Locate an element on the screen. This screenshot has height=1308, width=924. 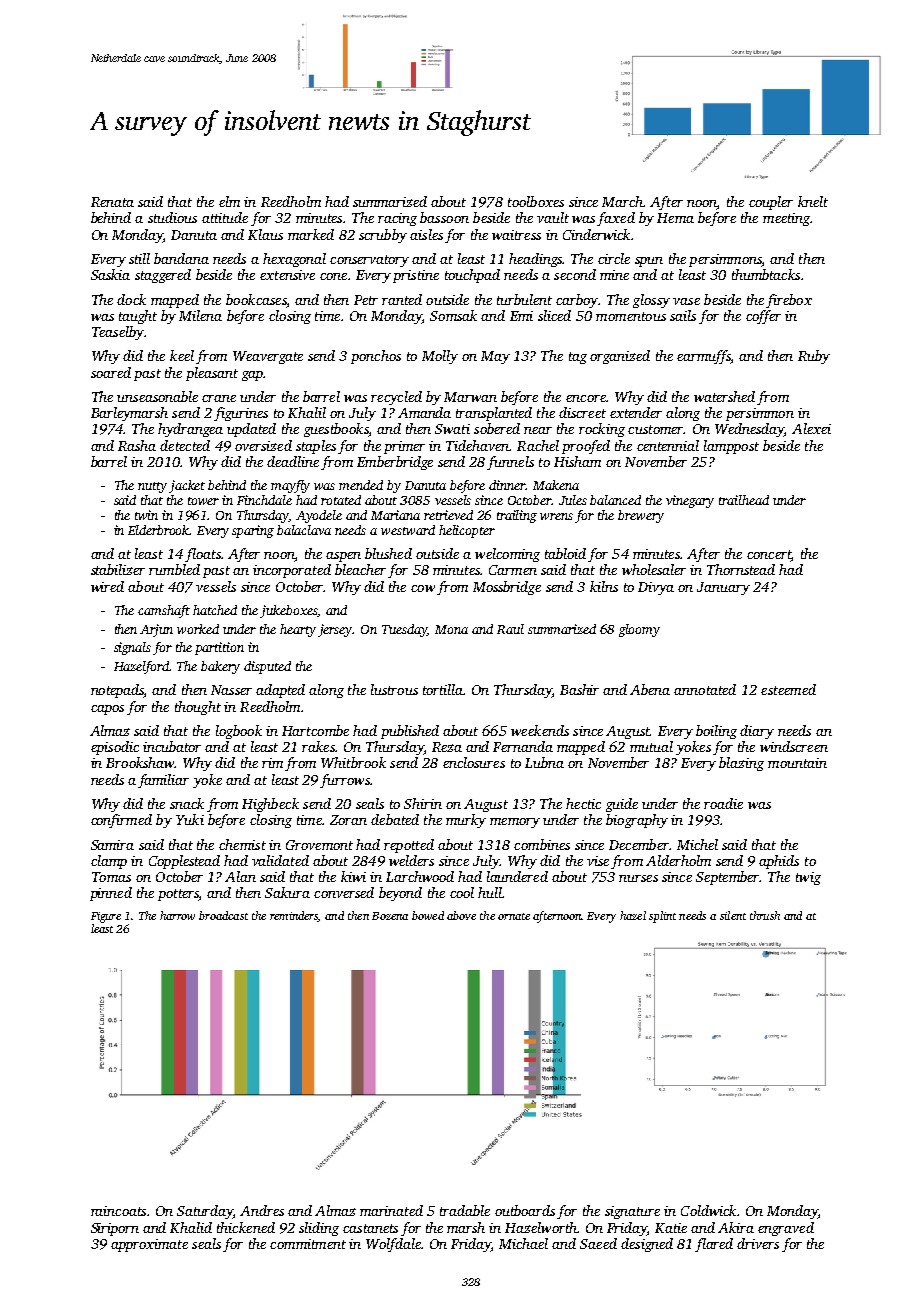
jukeboxes is located at coordinates (289, 611).
